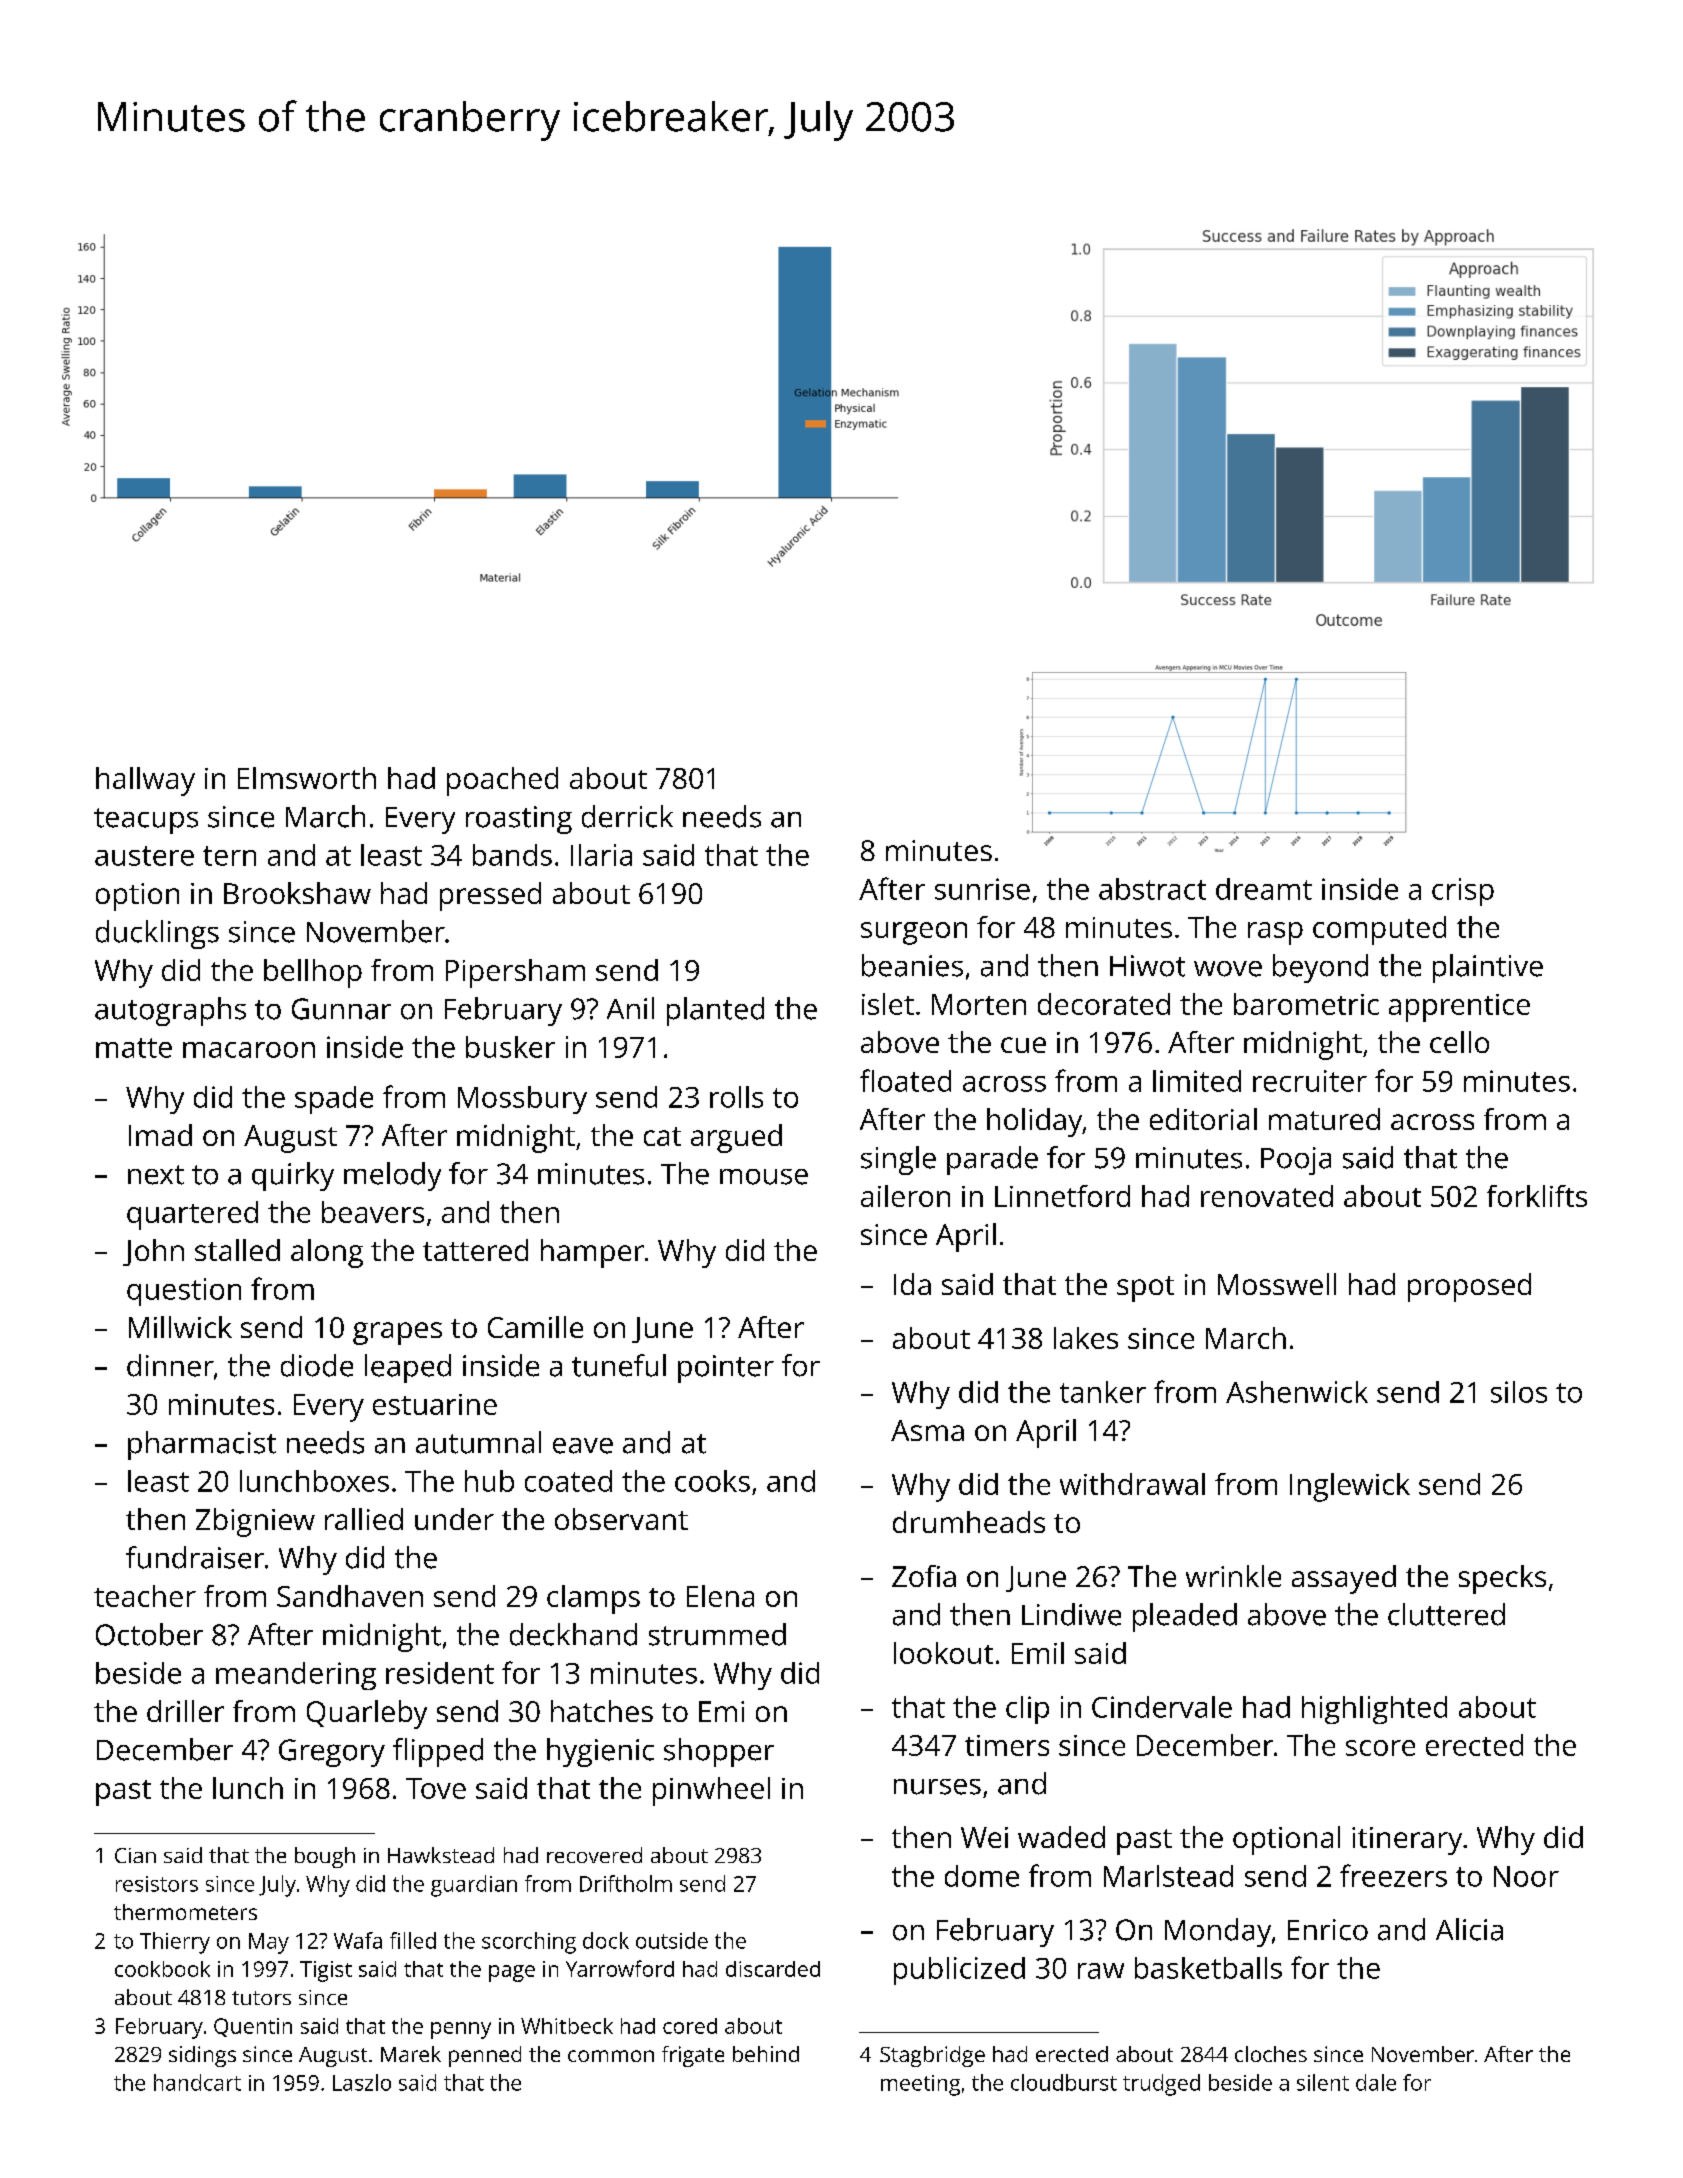 The width and height of the document is (1683, 2178). What do you see at coordinates (693, 2056) in the document?
I see `frigate` at bounding box center [693, 2056].
